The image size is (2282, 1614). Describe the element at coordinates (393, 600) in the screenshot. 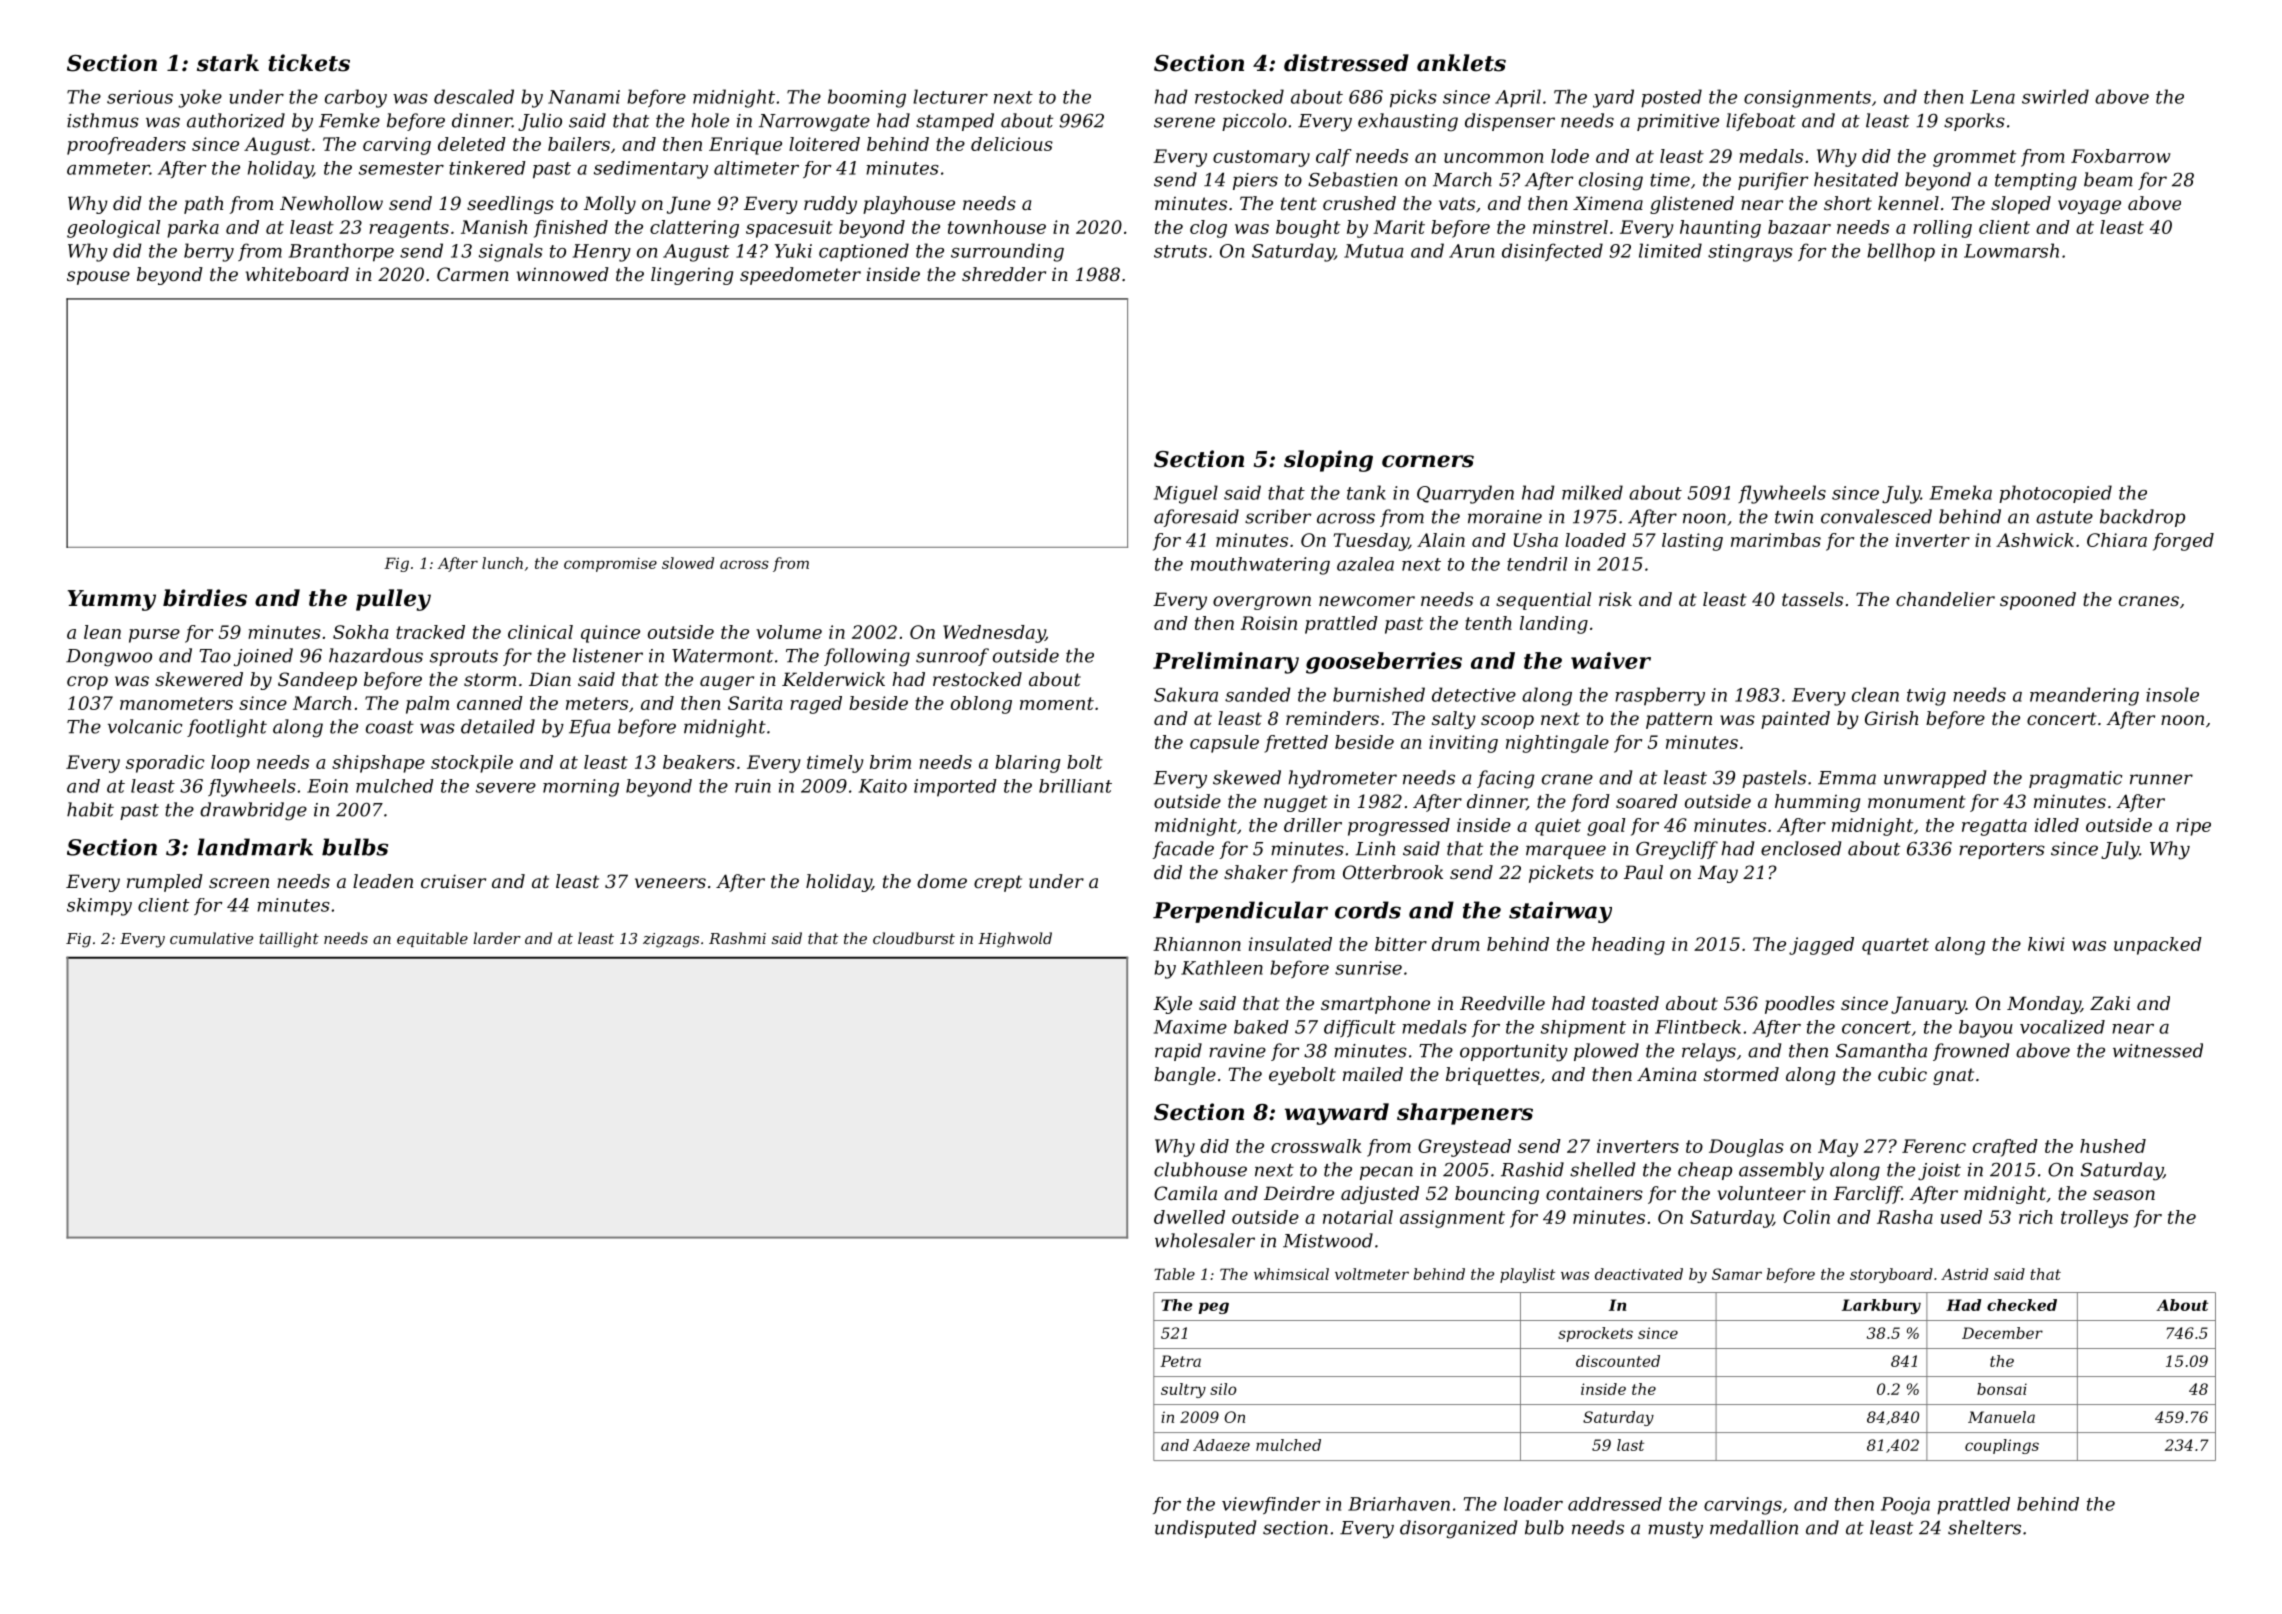

I see `pulley` at that location.
